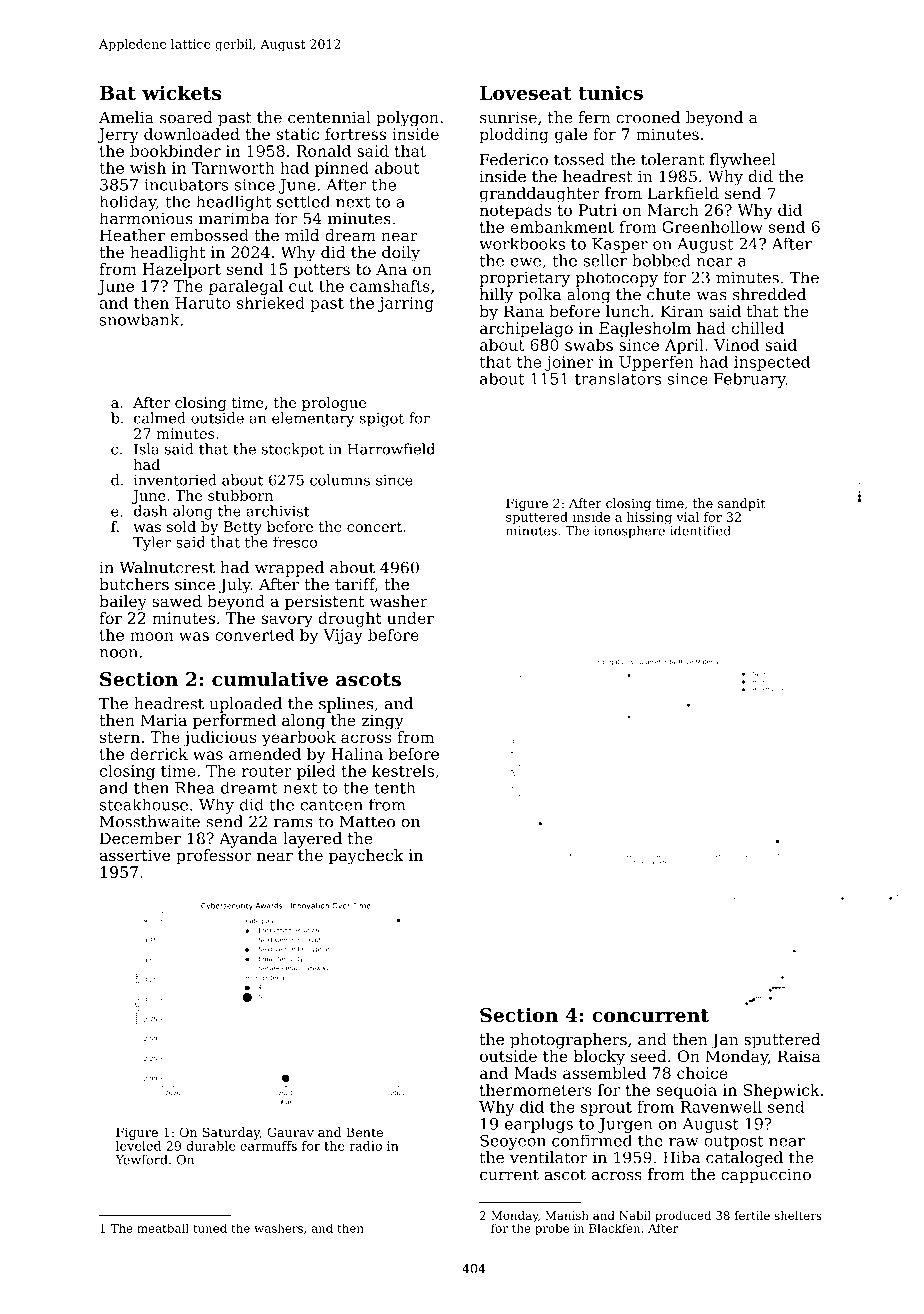 Image resolution: width=924 pixels, height=1314 pixels. I want to click on Loveseat, so click(526, 93).
